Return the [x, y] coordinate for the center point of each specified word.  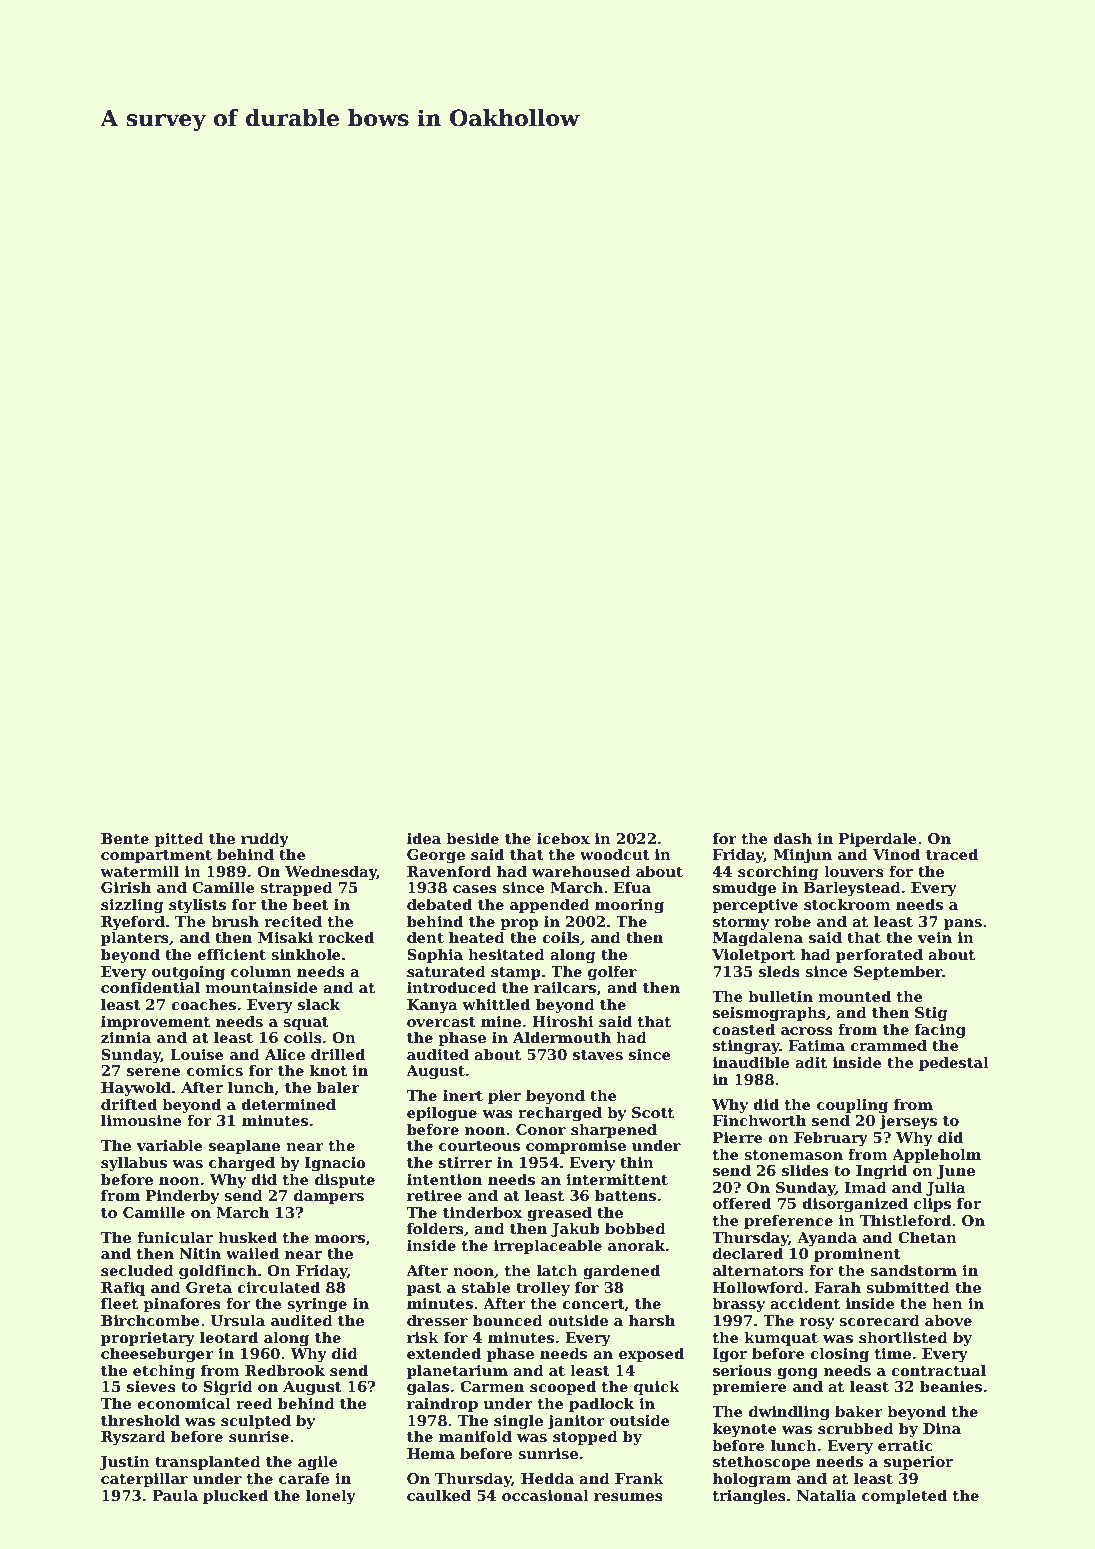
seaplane [244, 1146]
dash [792, 838]
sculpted [256, 1421]
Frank [639, 1478]
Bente [125, 839]
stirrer [465, 1163]
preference [788, 1221]
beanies [951, 1386]
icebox [563, 838]
